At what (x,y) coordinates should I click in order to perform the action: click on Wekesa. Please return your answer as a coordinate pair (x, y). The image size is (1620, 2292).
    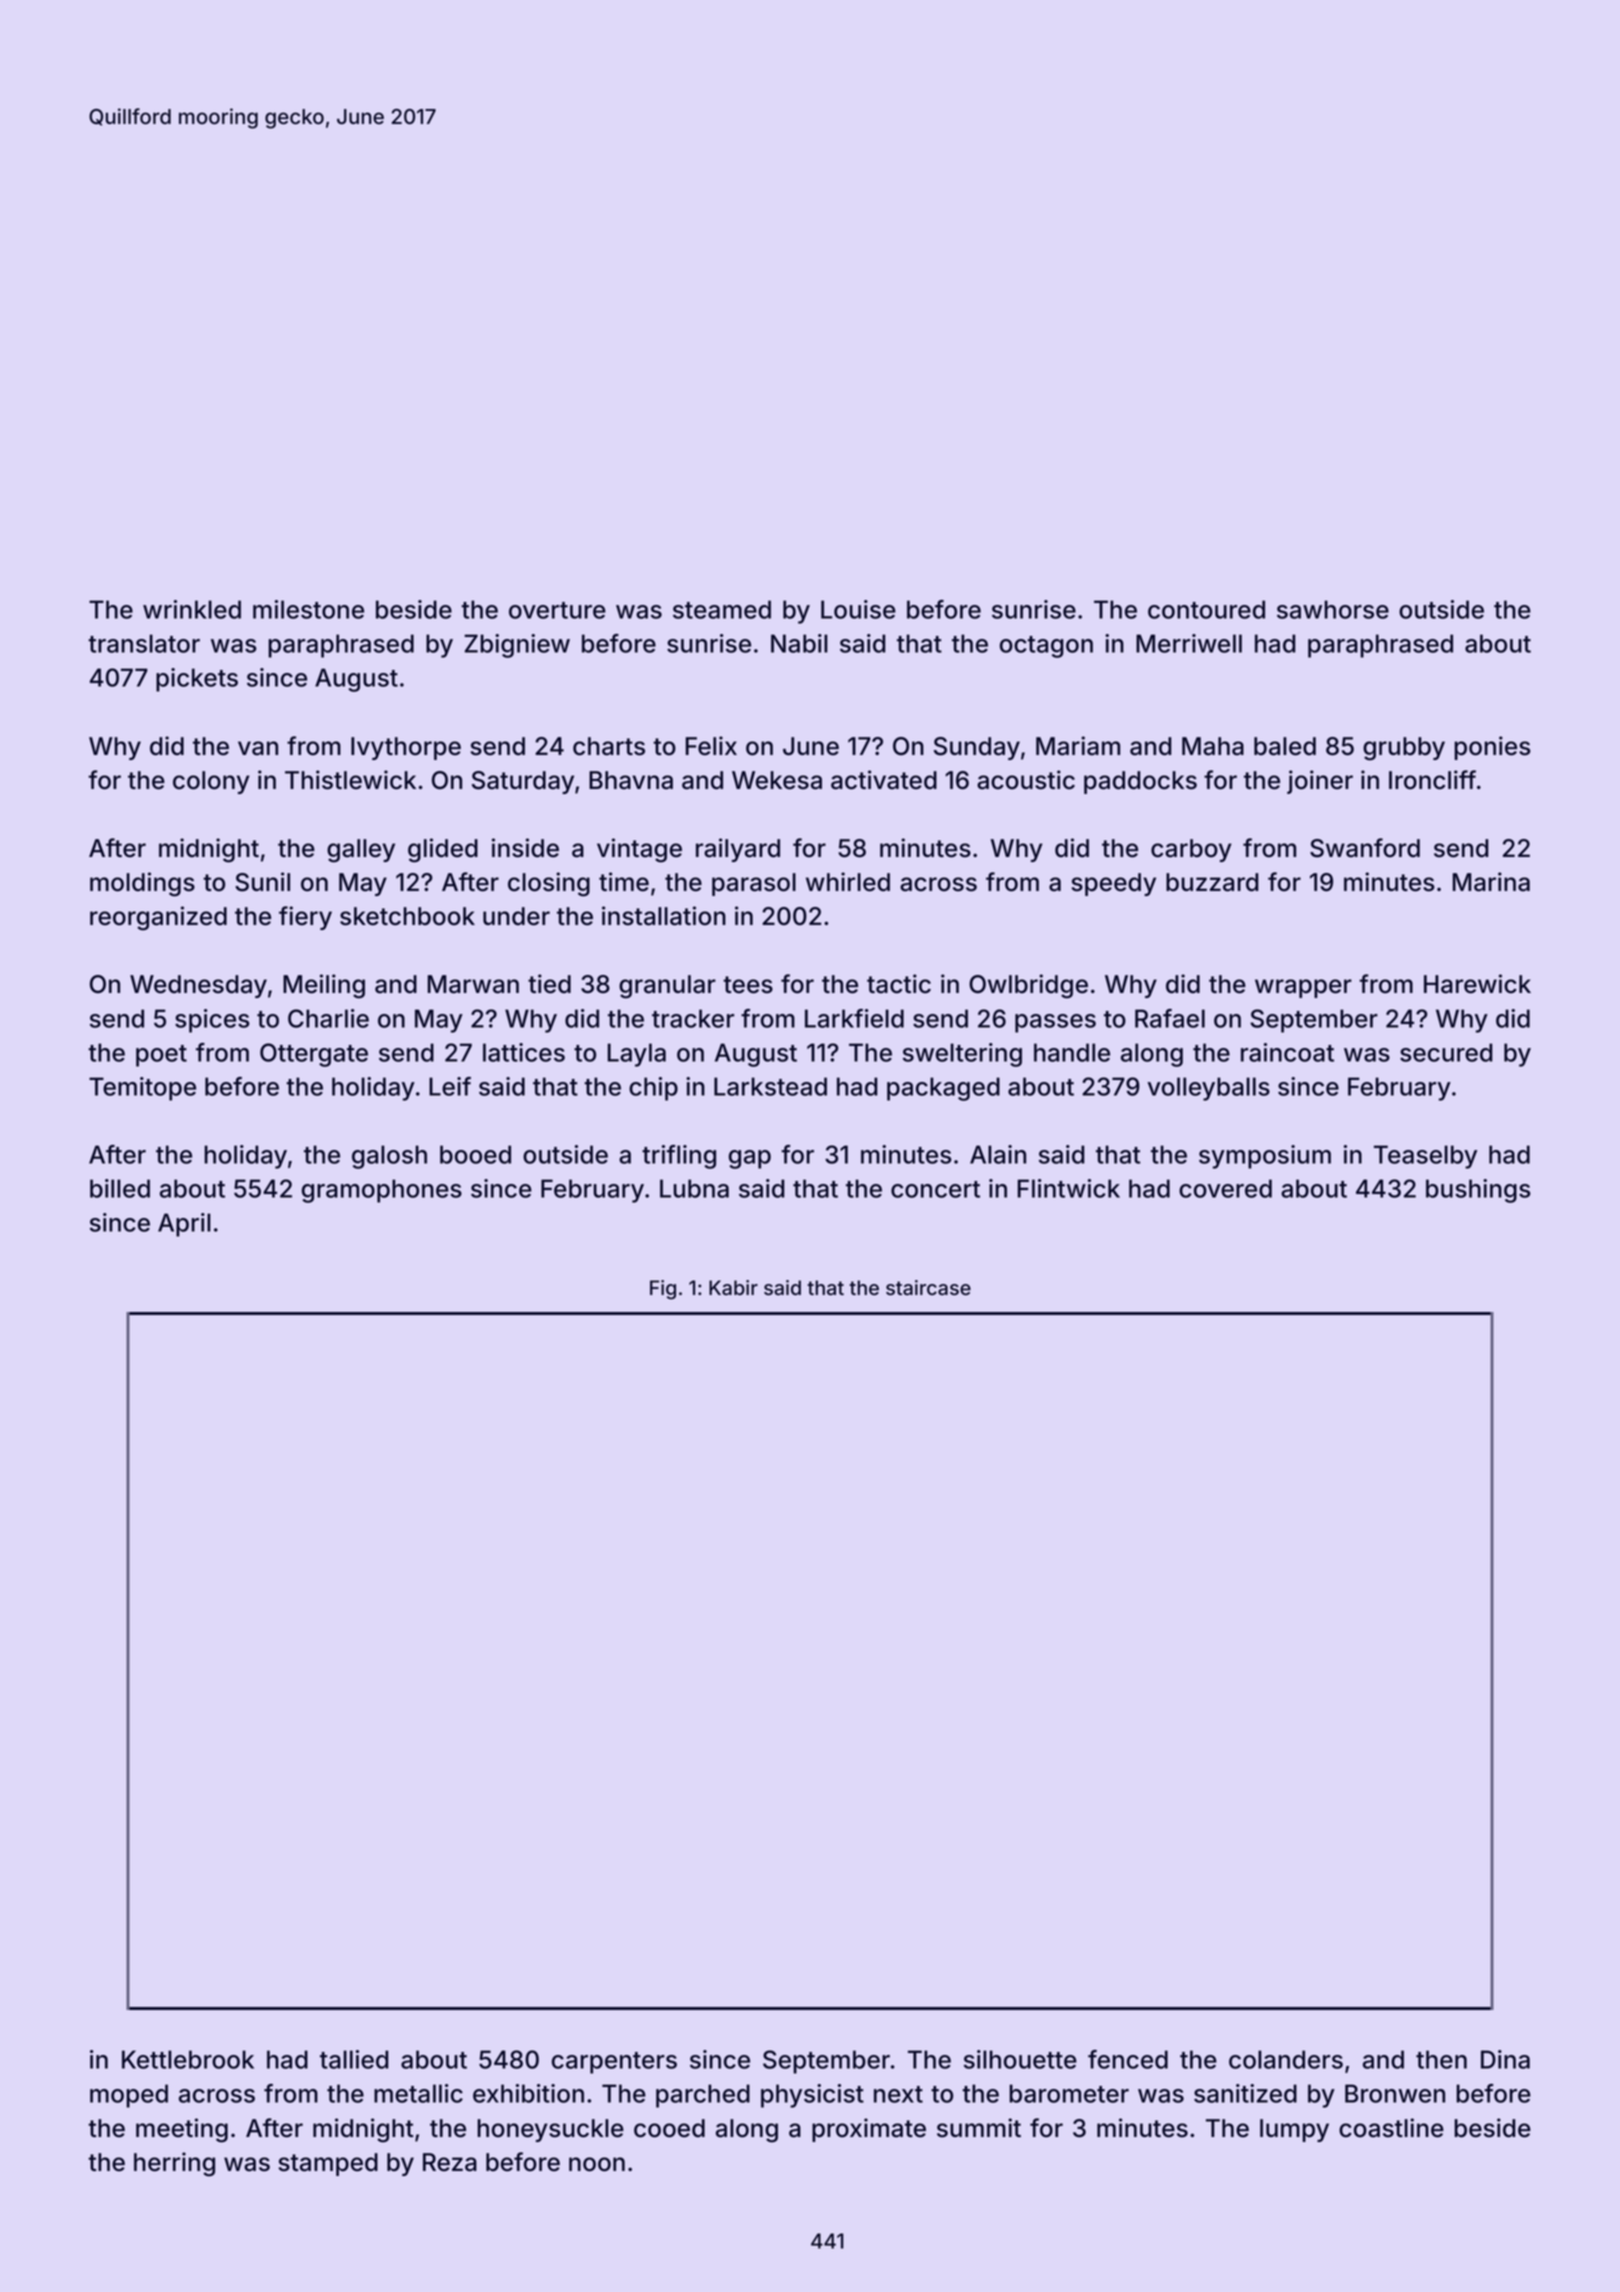
    Looking at the image, I should click on (777, 780).
